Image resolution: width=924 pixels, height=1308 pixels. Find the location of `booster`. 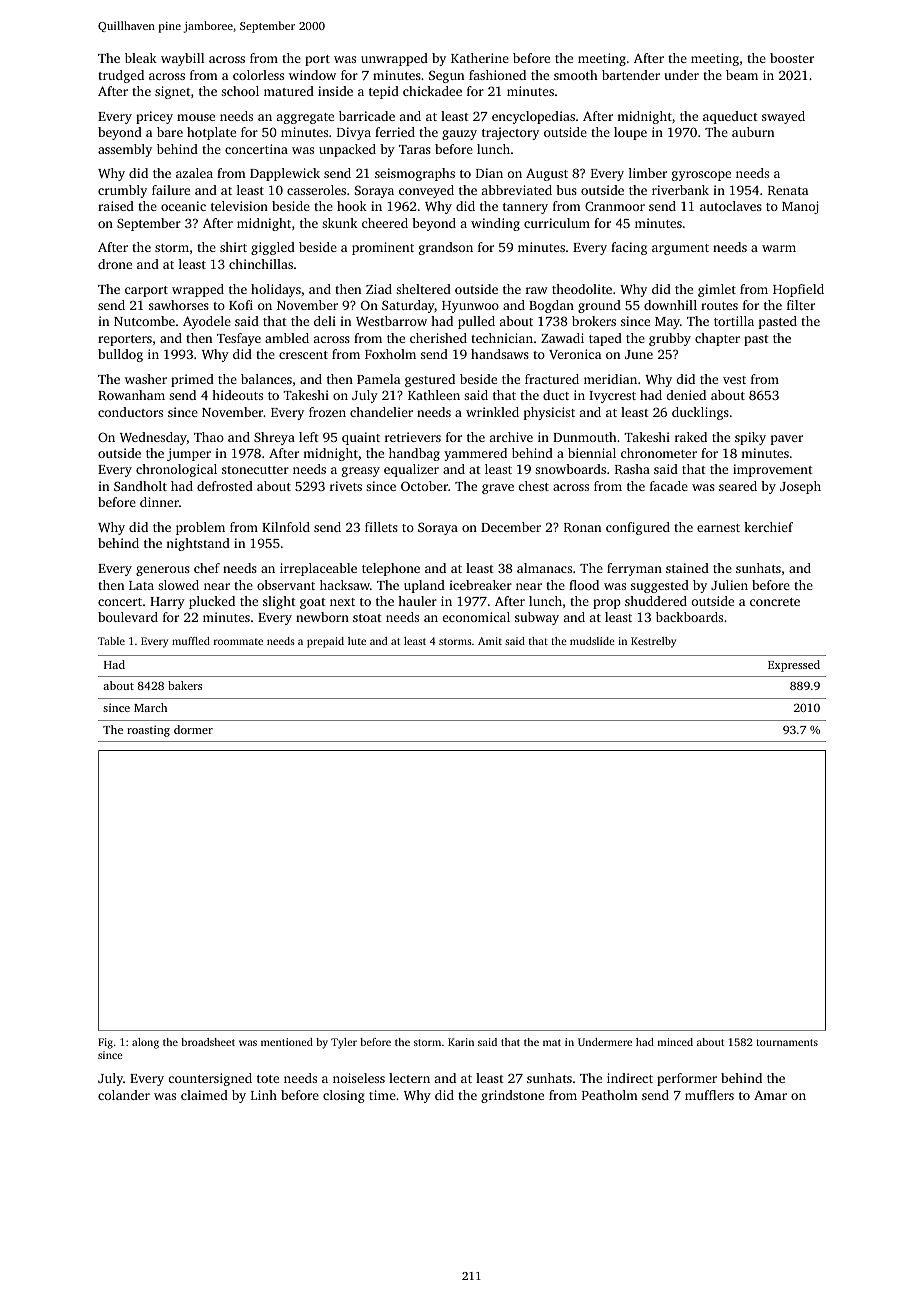

booster is located at coordinates (792, 58).
